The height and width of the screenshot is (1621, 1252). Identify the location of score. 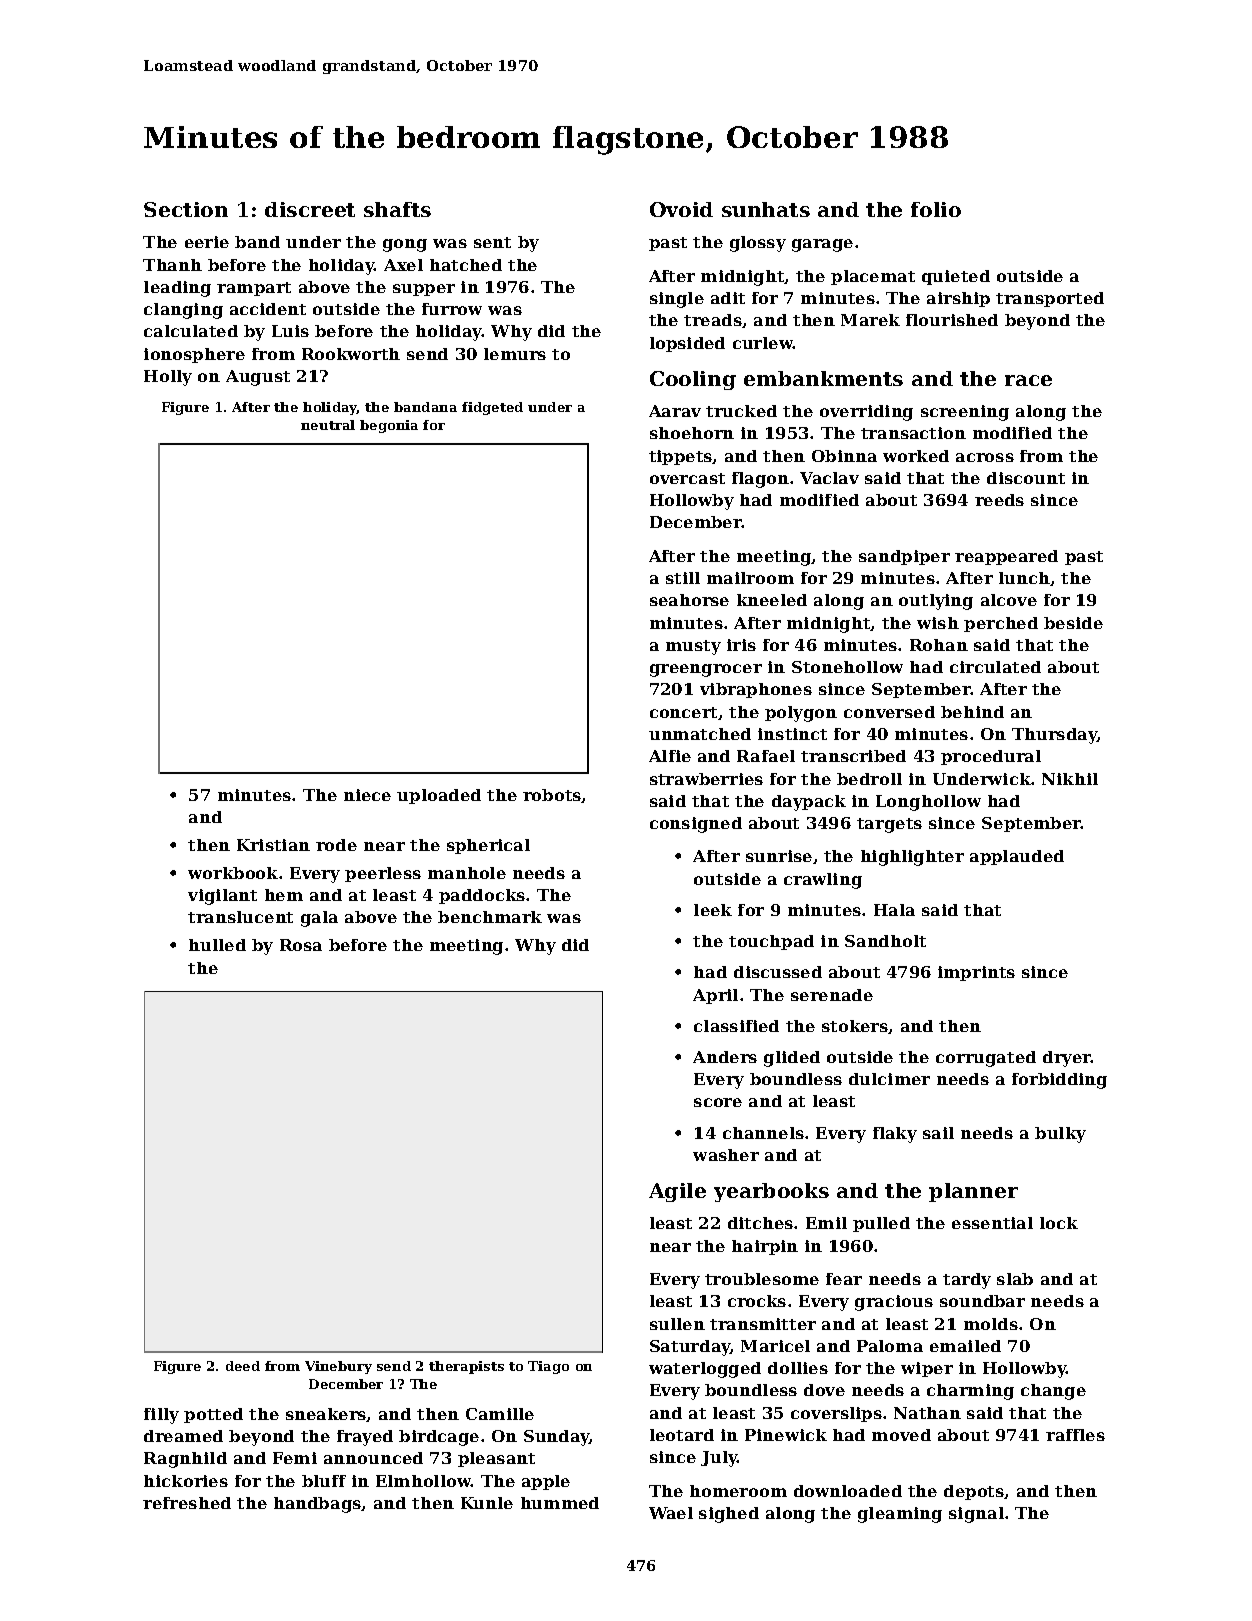
(718, 1102).
